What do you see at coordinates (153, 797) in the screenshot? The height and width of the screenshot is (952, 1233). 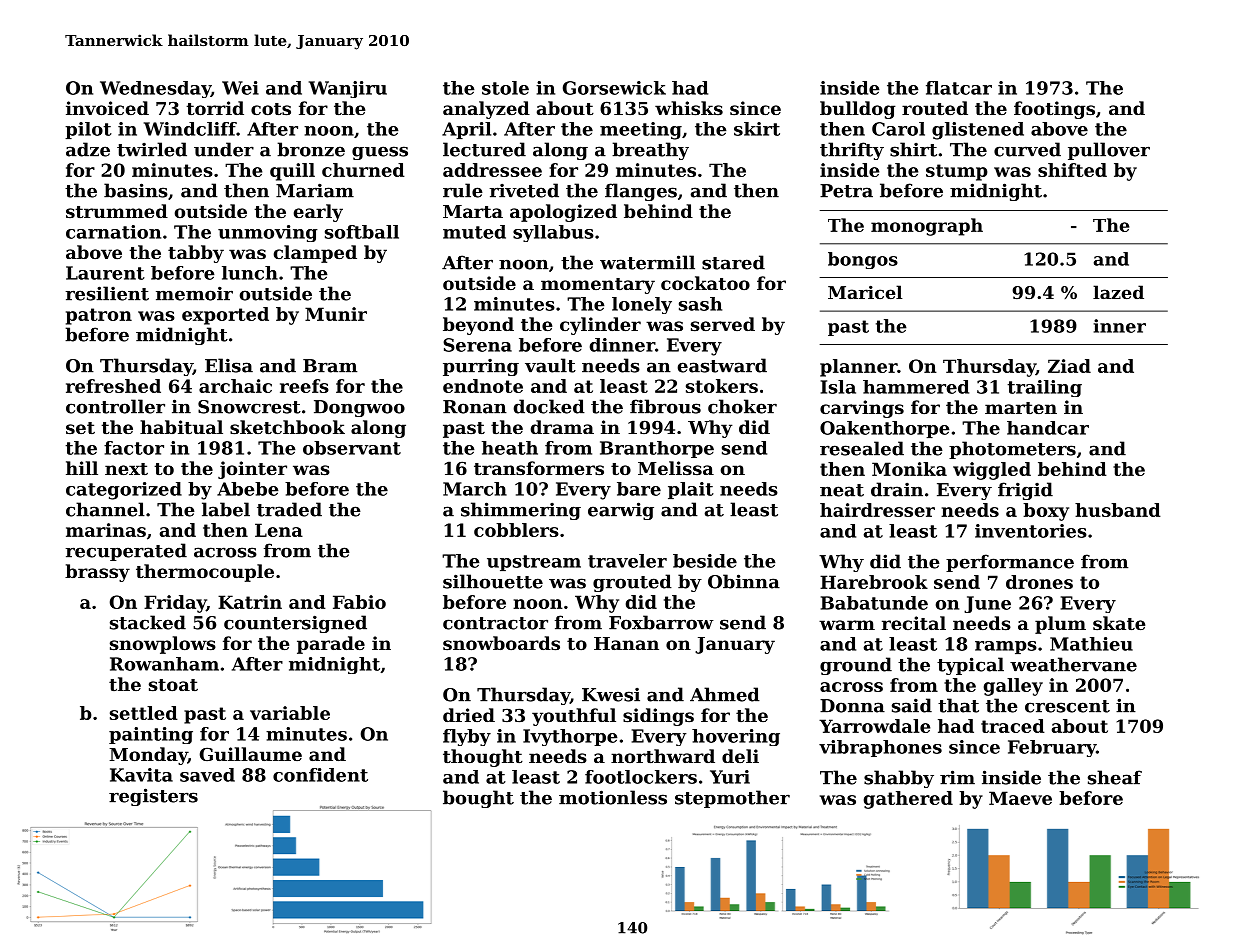 I see `registers` at bounding box center [153, 797].
